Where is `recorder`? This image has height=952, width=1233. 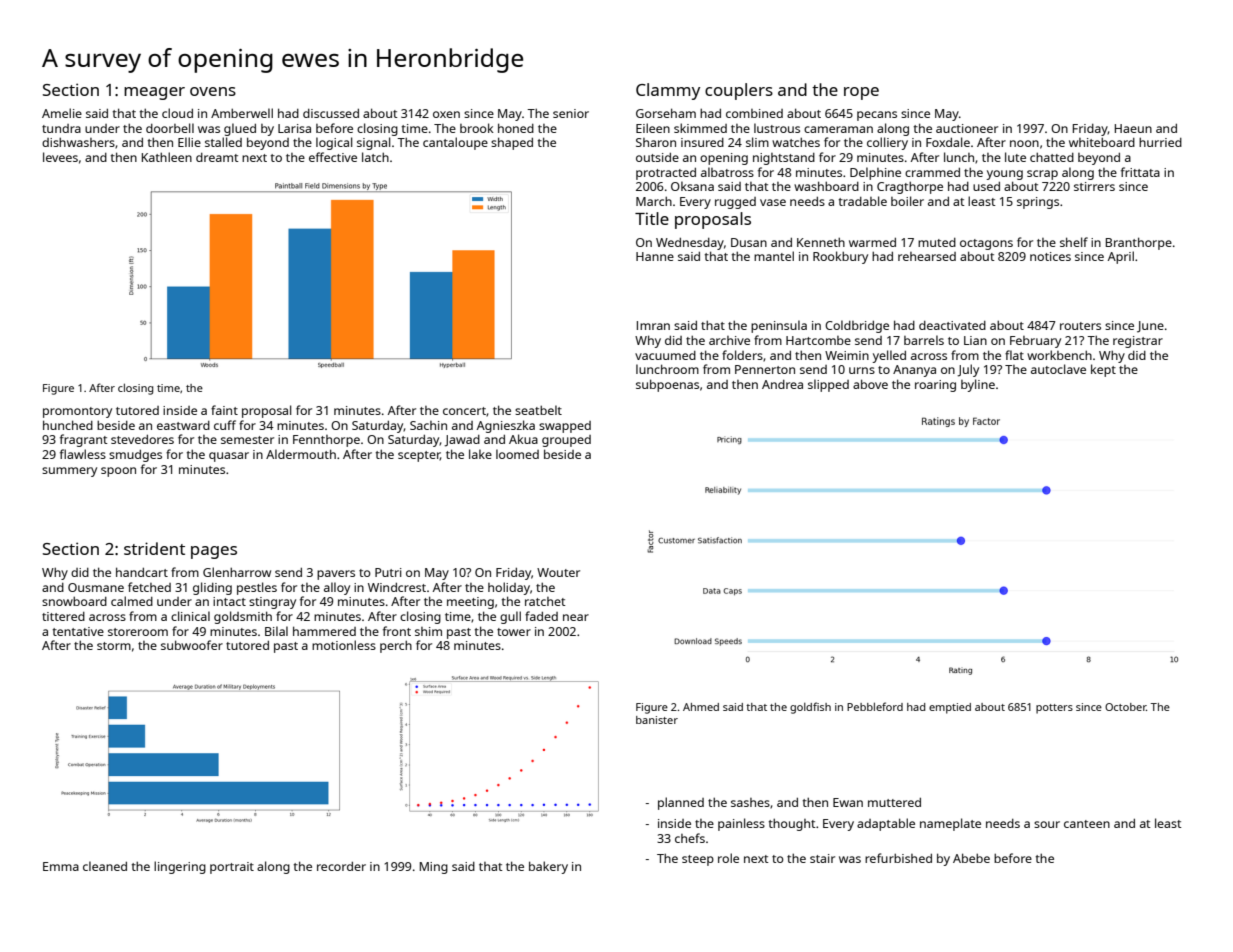
recorder is located at coordinates (341, 866).
